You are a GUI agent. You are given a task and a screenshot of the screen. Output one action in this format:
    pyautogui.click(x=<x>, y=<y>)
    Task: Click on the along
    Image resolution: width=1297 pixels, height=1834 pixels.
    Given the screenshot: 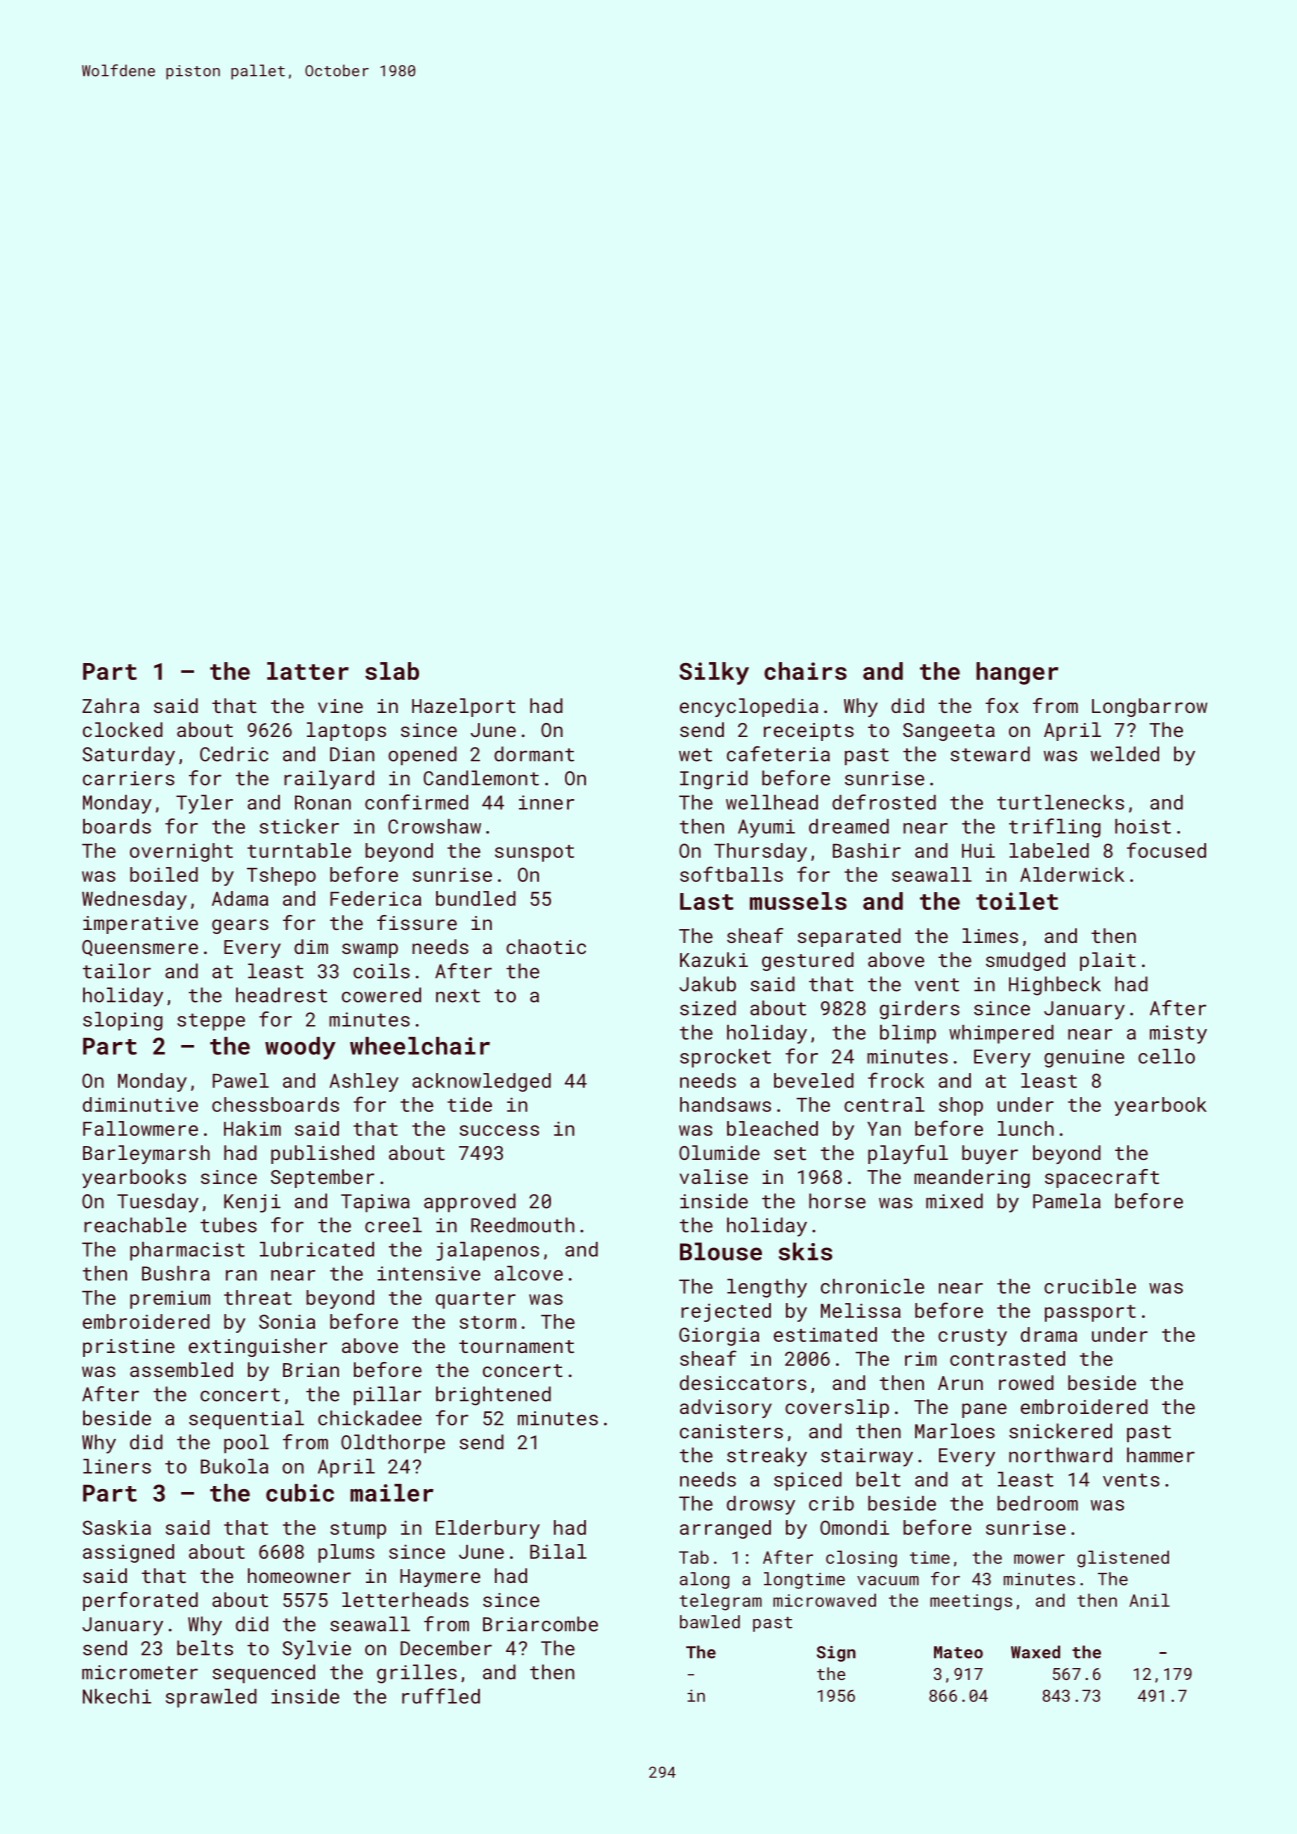 What is the action you would take?
    pyautogui.click(x=704, y=1580)
